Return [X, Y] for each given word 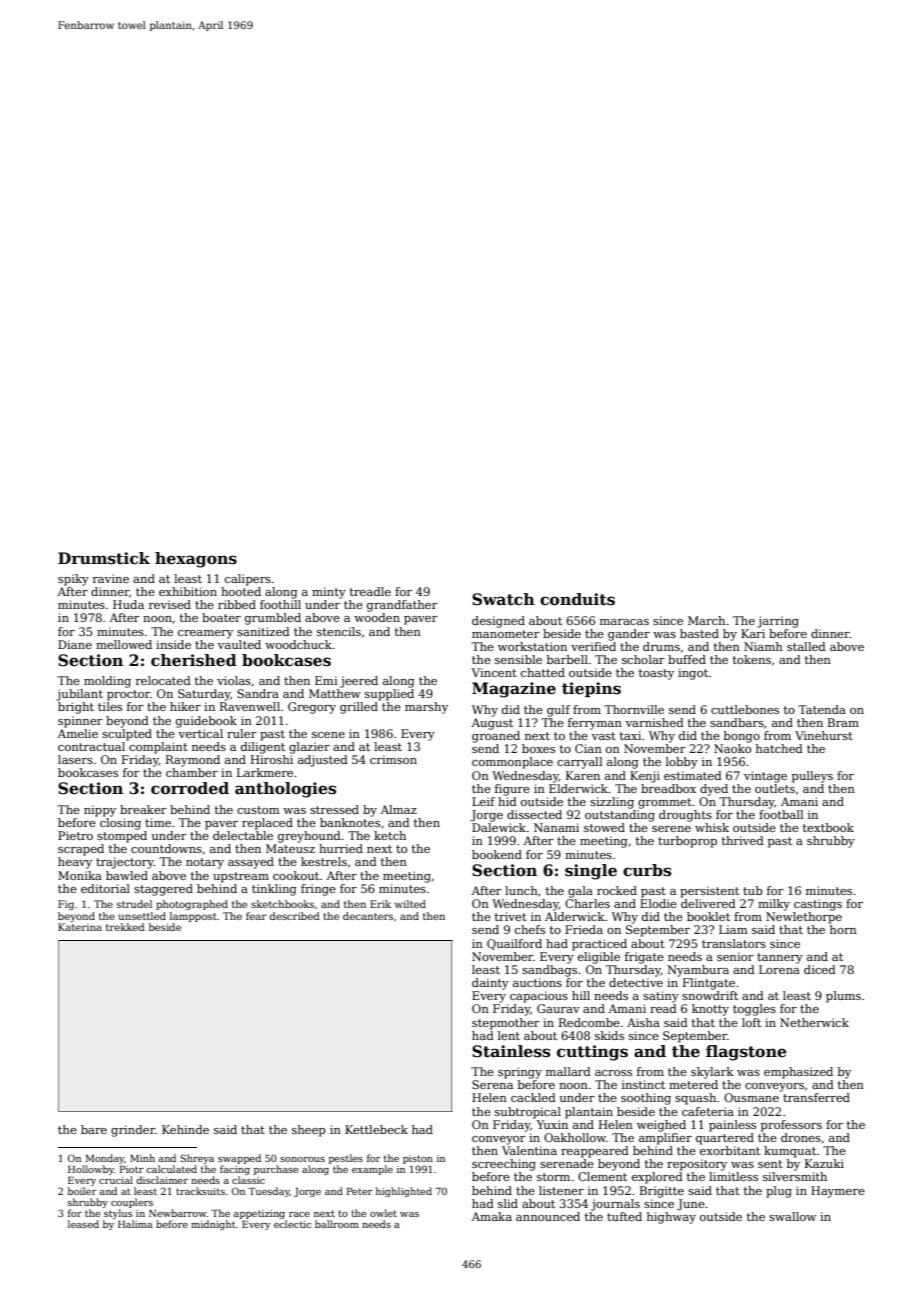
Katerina [80, 927]
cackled [533, 1097]
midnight [213, 1225]
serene [671, 829]
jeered [359, 682]
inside [173, 644]
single [591, 872]
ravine [111, 578]
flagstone [746, 1053]
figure [512, 790]
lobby [682, 763]
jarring [778, 622]
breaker [143, 809]
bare [94, 1129]
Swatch [503, 599]
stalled [806, 646]
